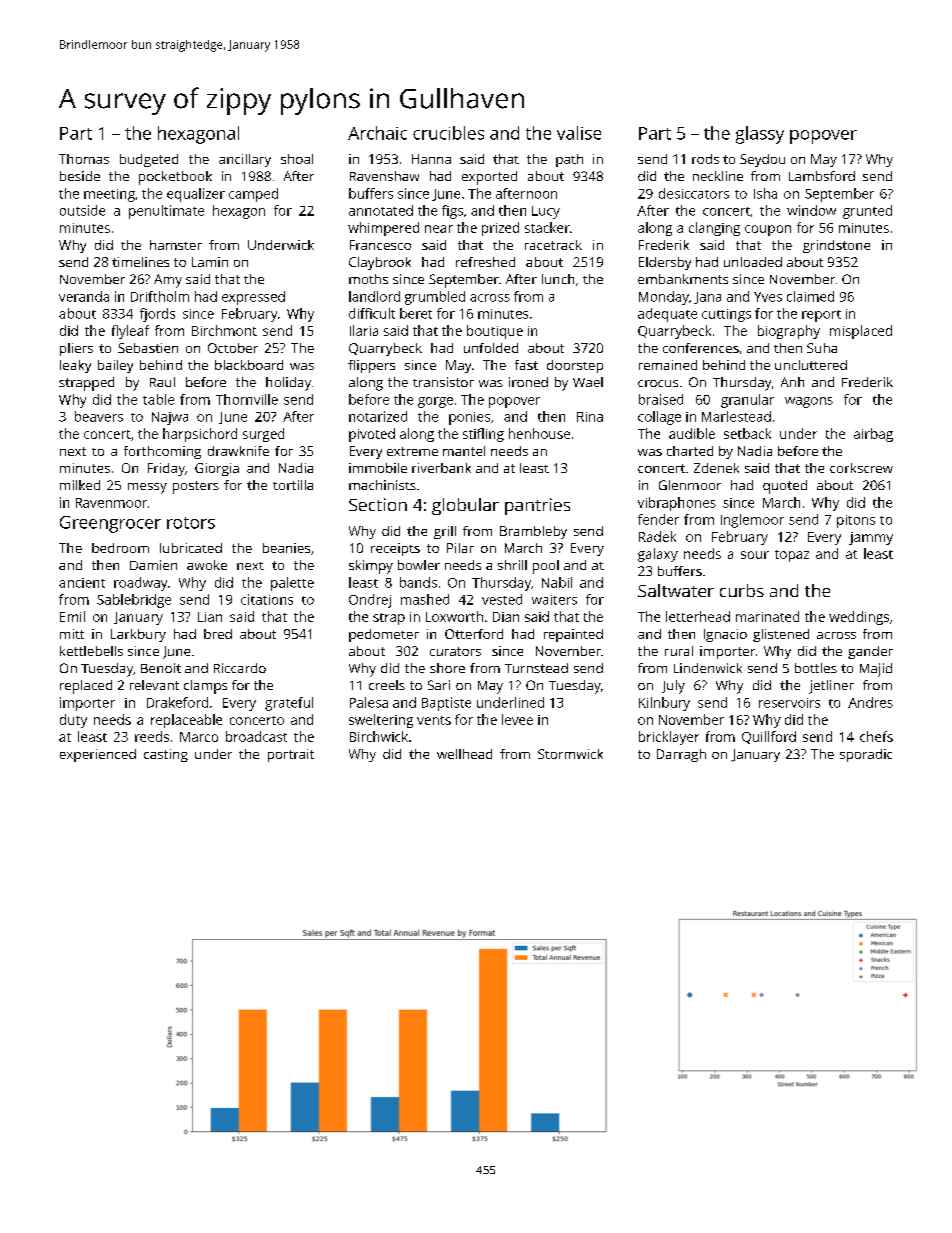 This screenshot has height=1233, width=952. I want to click on curbs, so click(742, 590).
